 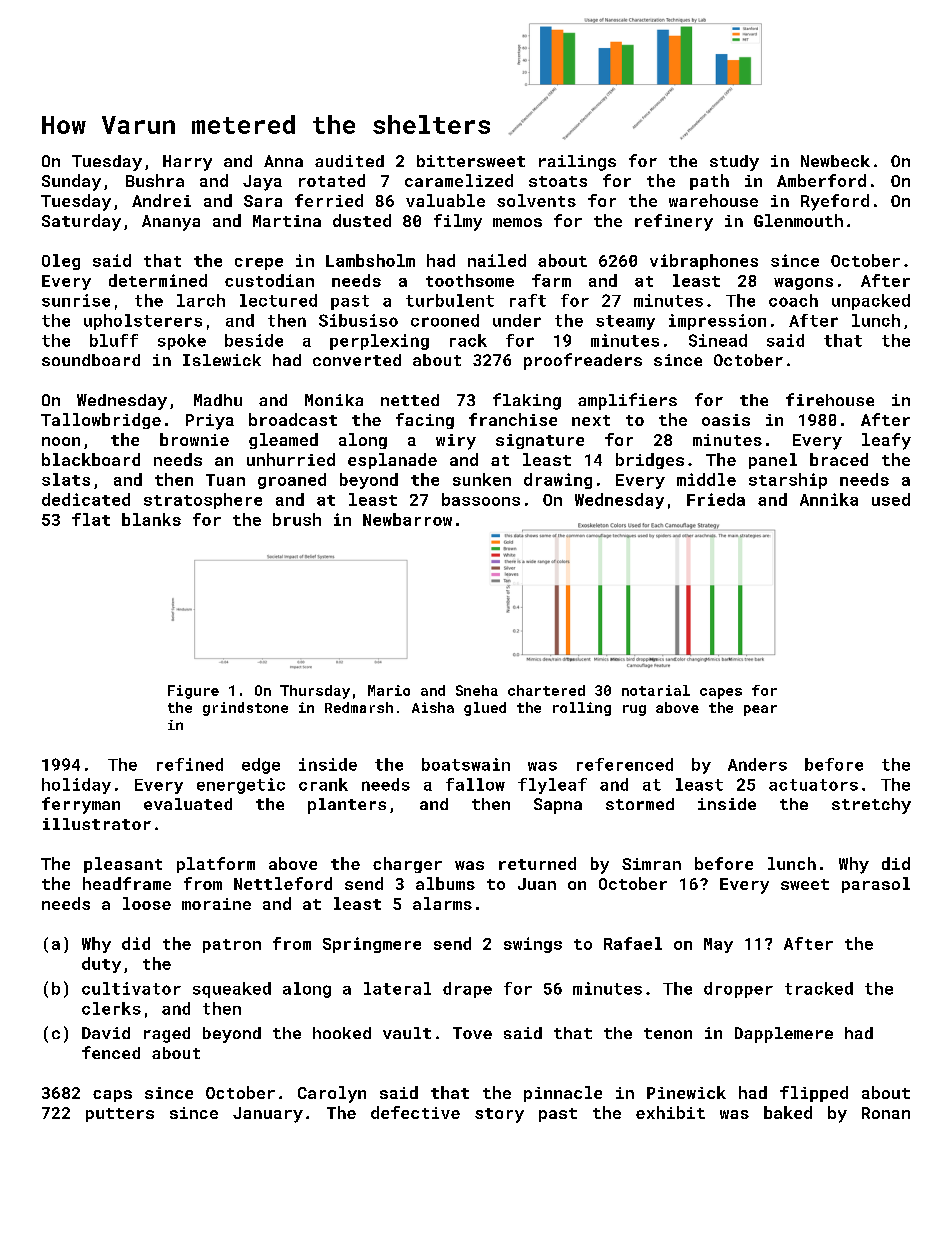 I want to click on noon, so click(x=61, y=441).
